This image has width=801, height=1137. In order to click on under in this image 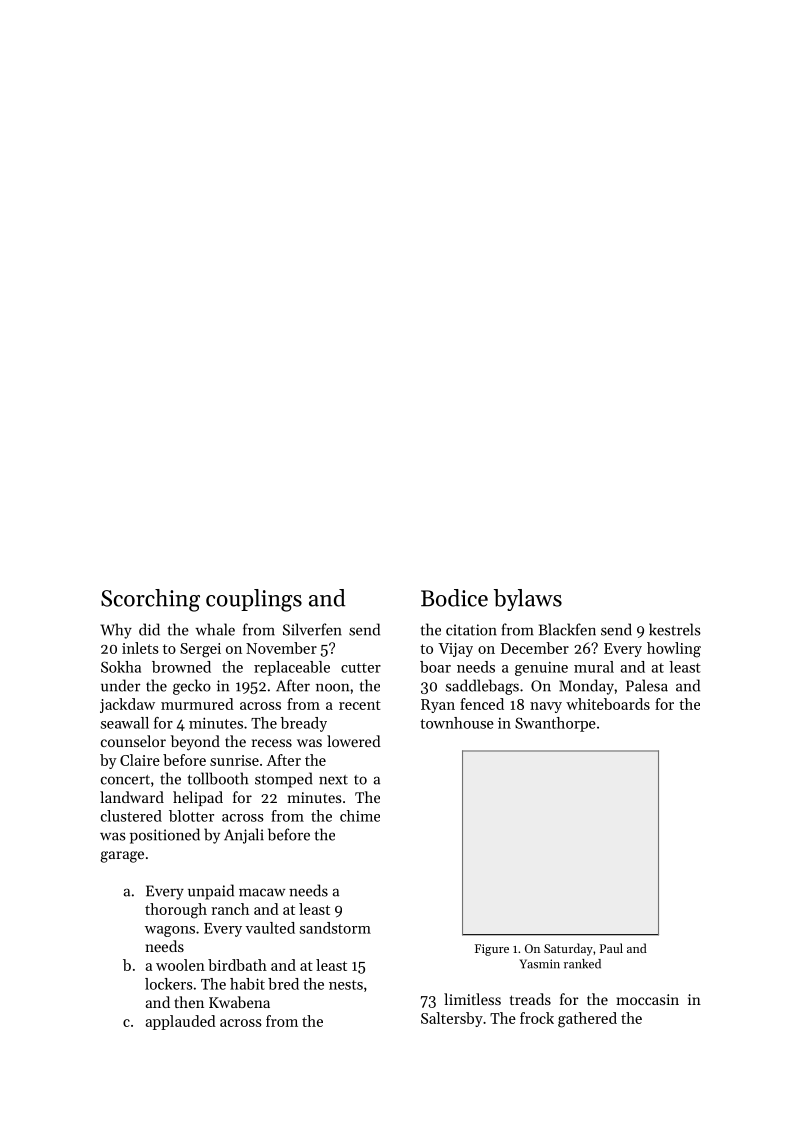, I will do `click(120, 685)`.
